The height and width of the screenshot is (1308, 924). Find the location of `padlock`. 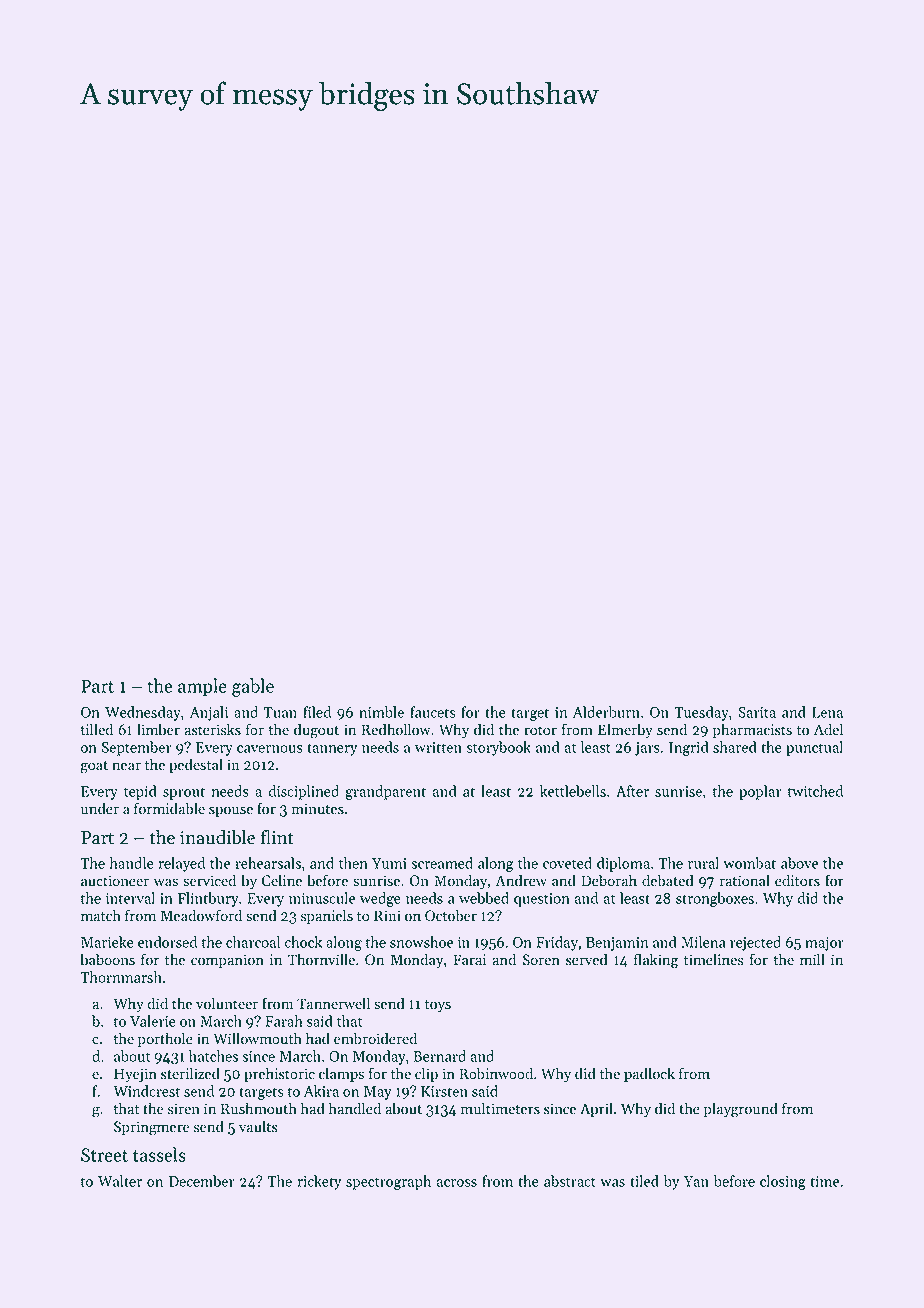

padlock is located at coordinates (649, 1074).
